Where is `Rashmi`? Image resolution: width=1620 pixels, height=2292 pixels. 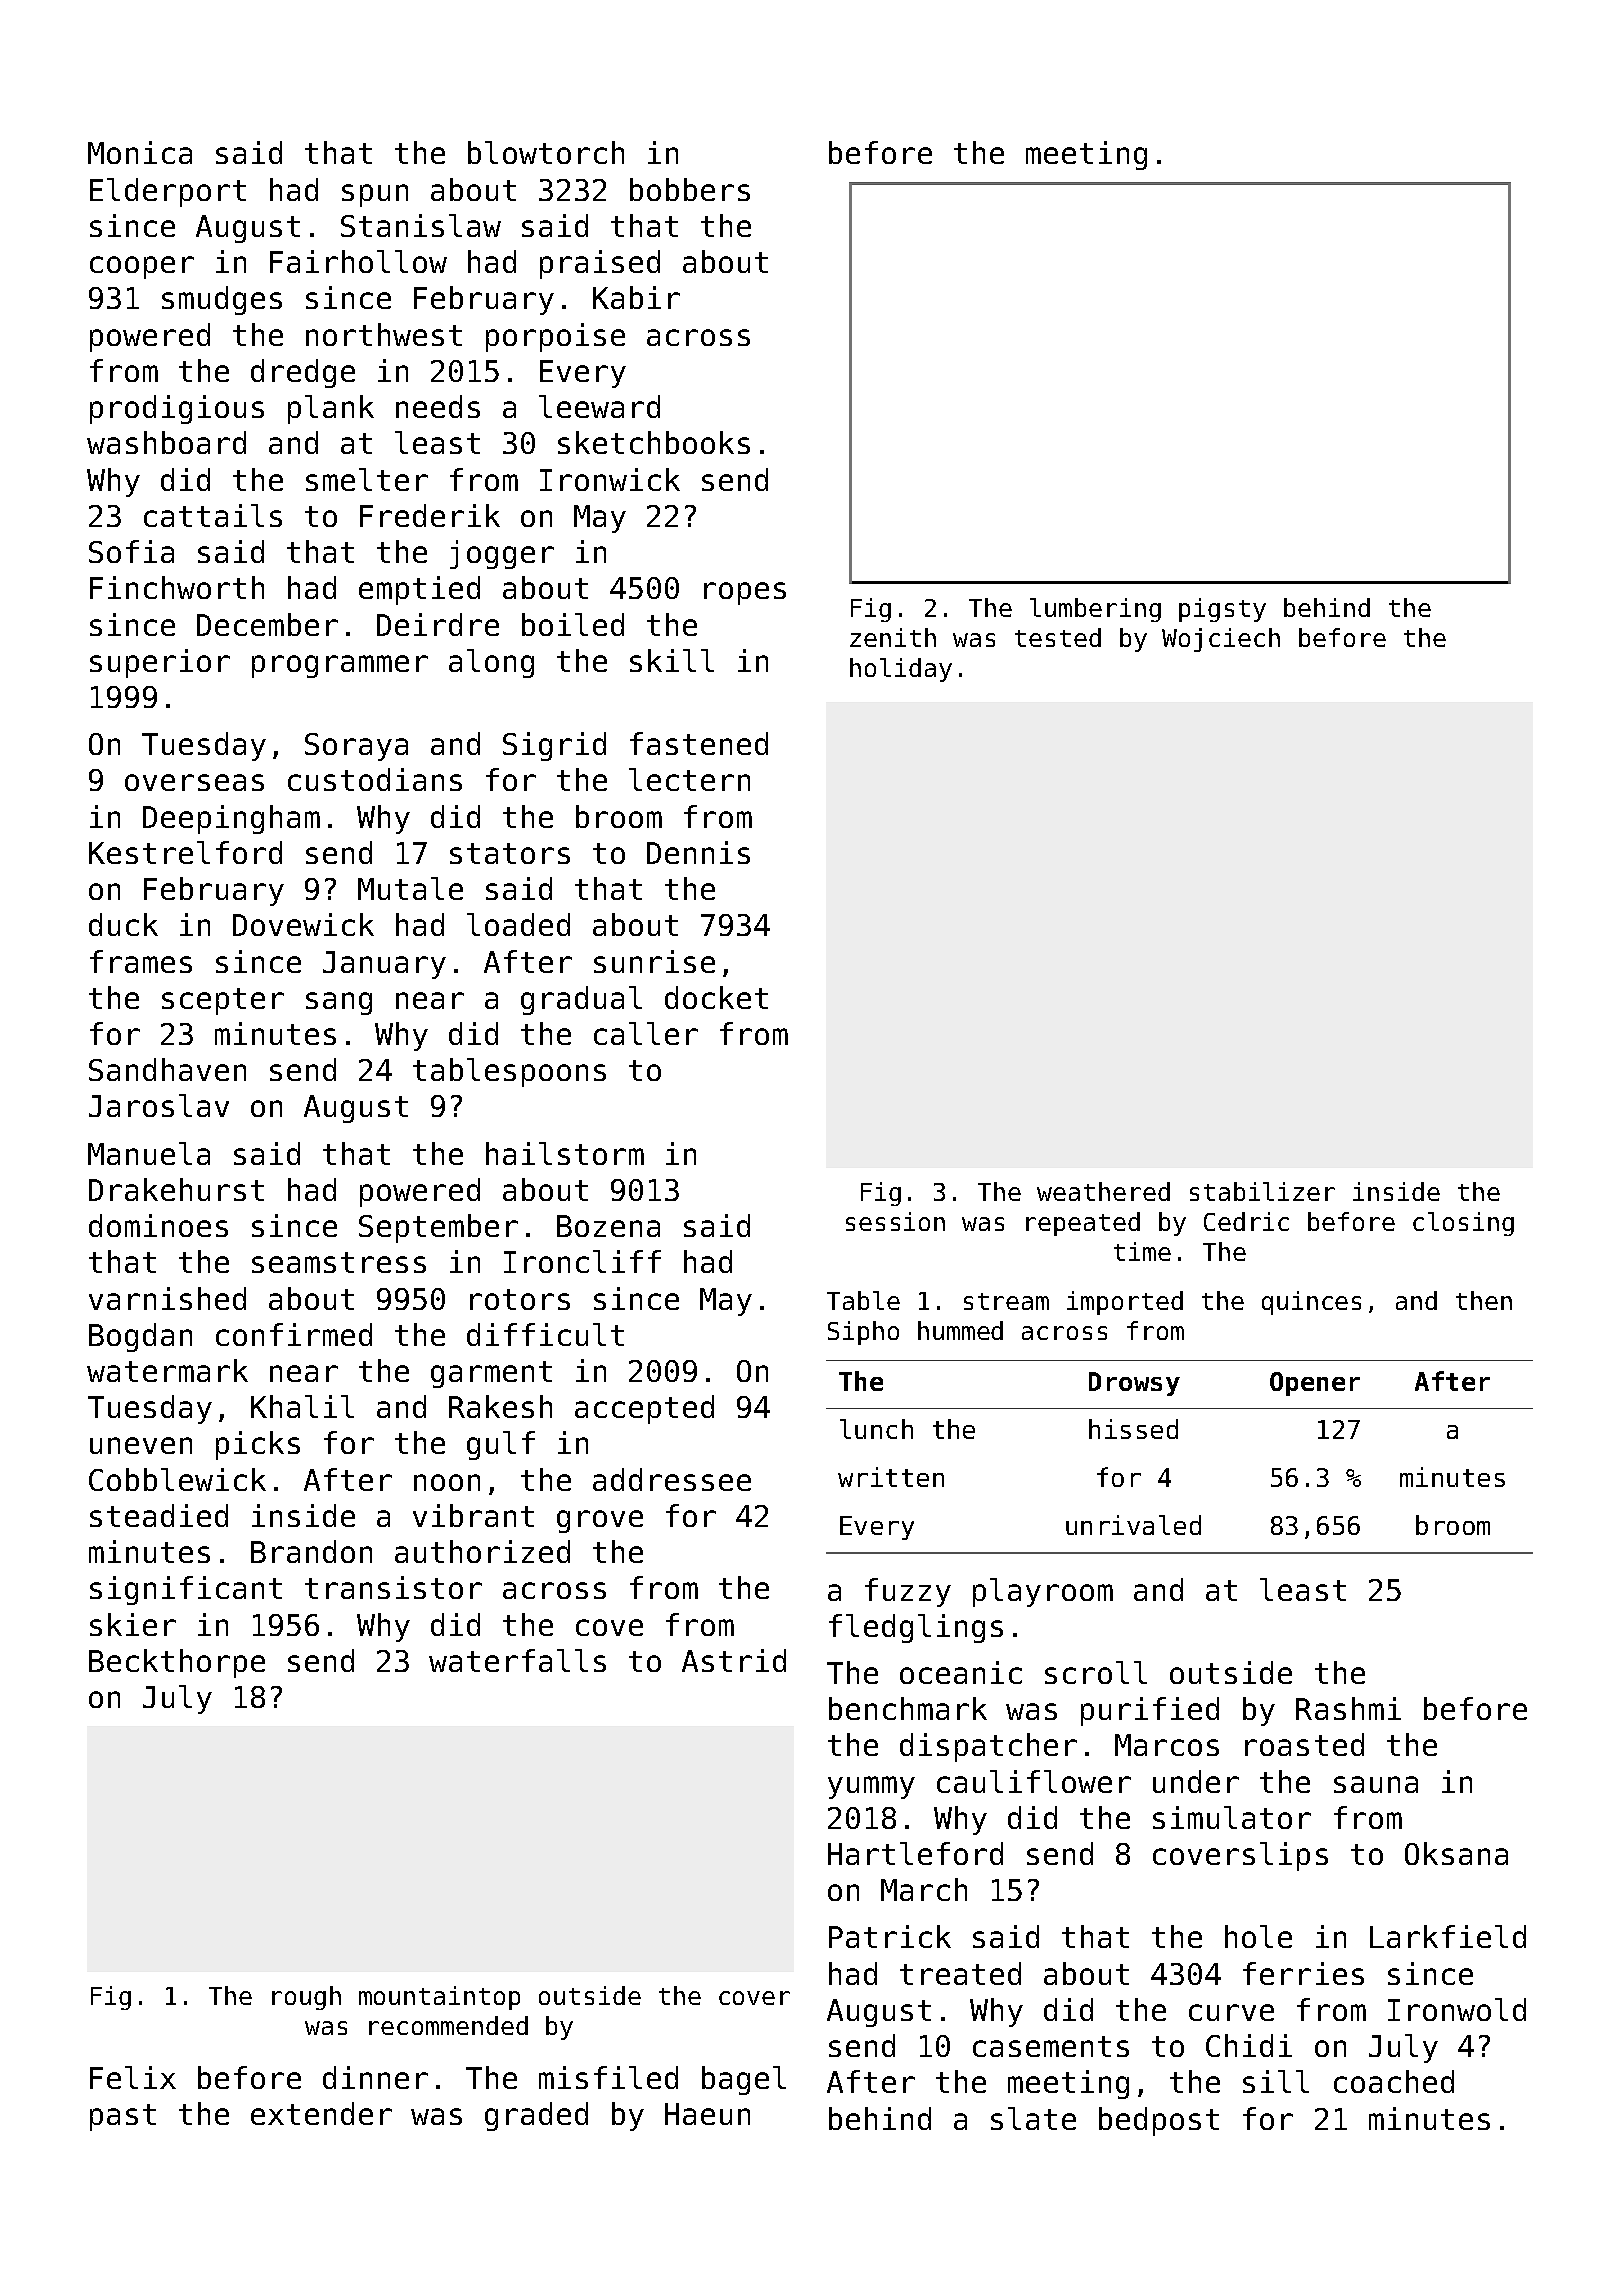 Rashmi is located at coordinates (1348, 1708).
